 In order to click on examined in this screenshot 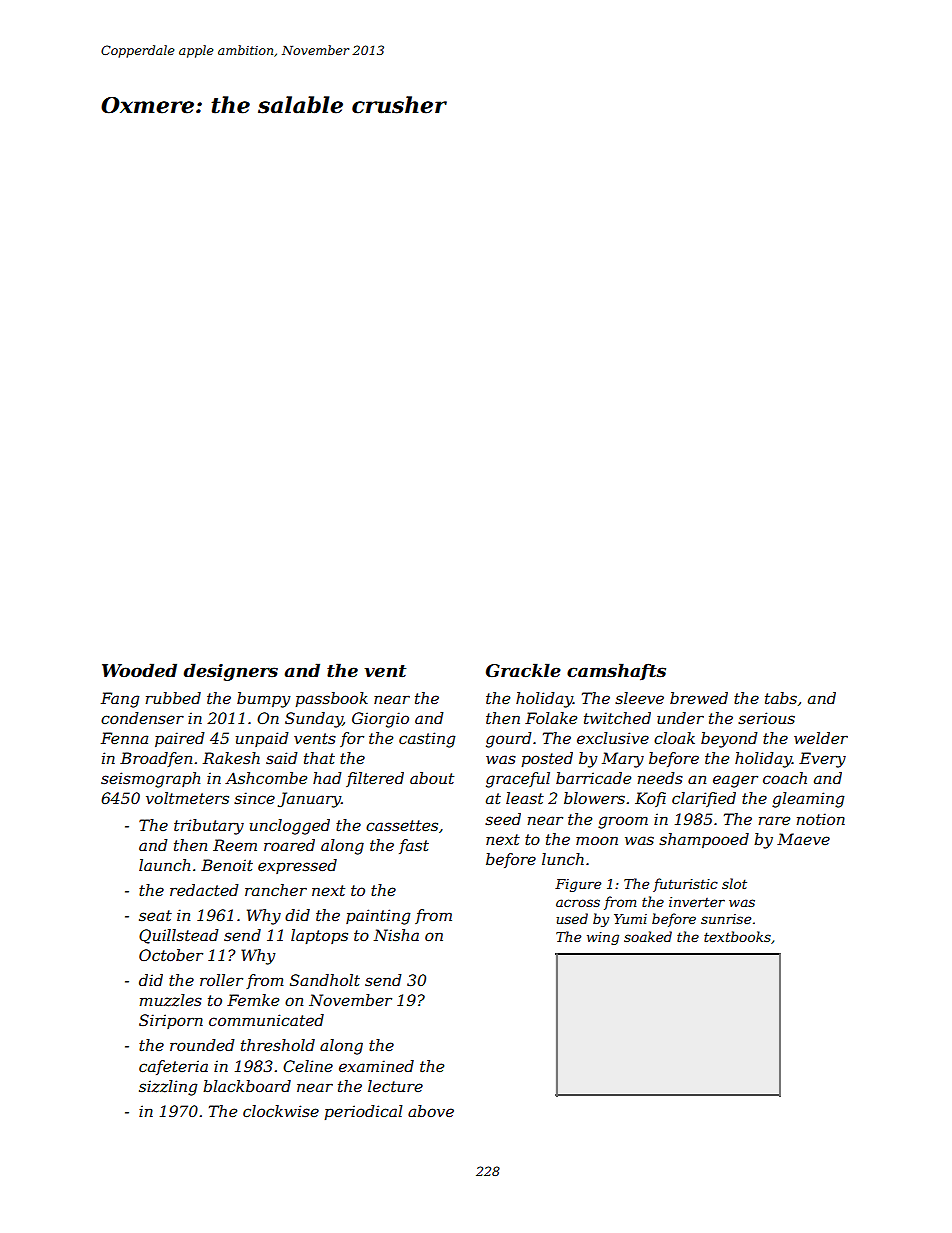, I will do `click(376, 1066)`.
